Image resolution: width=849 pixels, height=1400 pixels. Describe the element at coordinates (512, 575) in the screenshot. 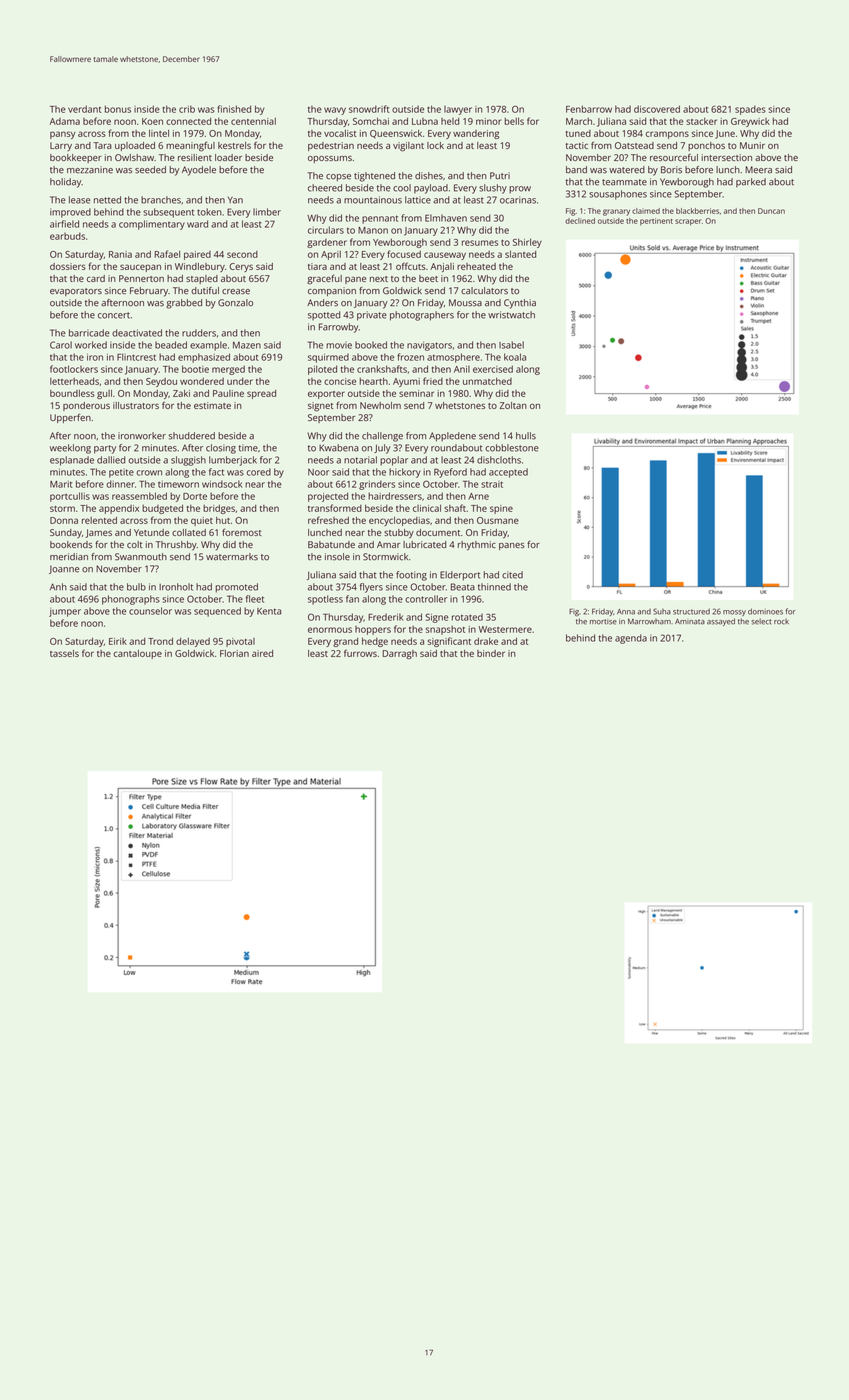

I see `cited` at that location.
